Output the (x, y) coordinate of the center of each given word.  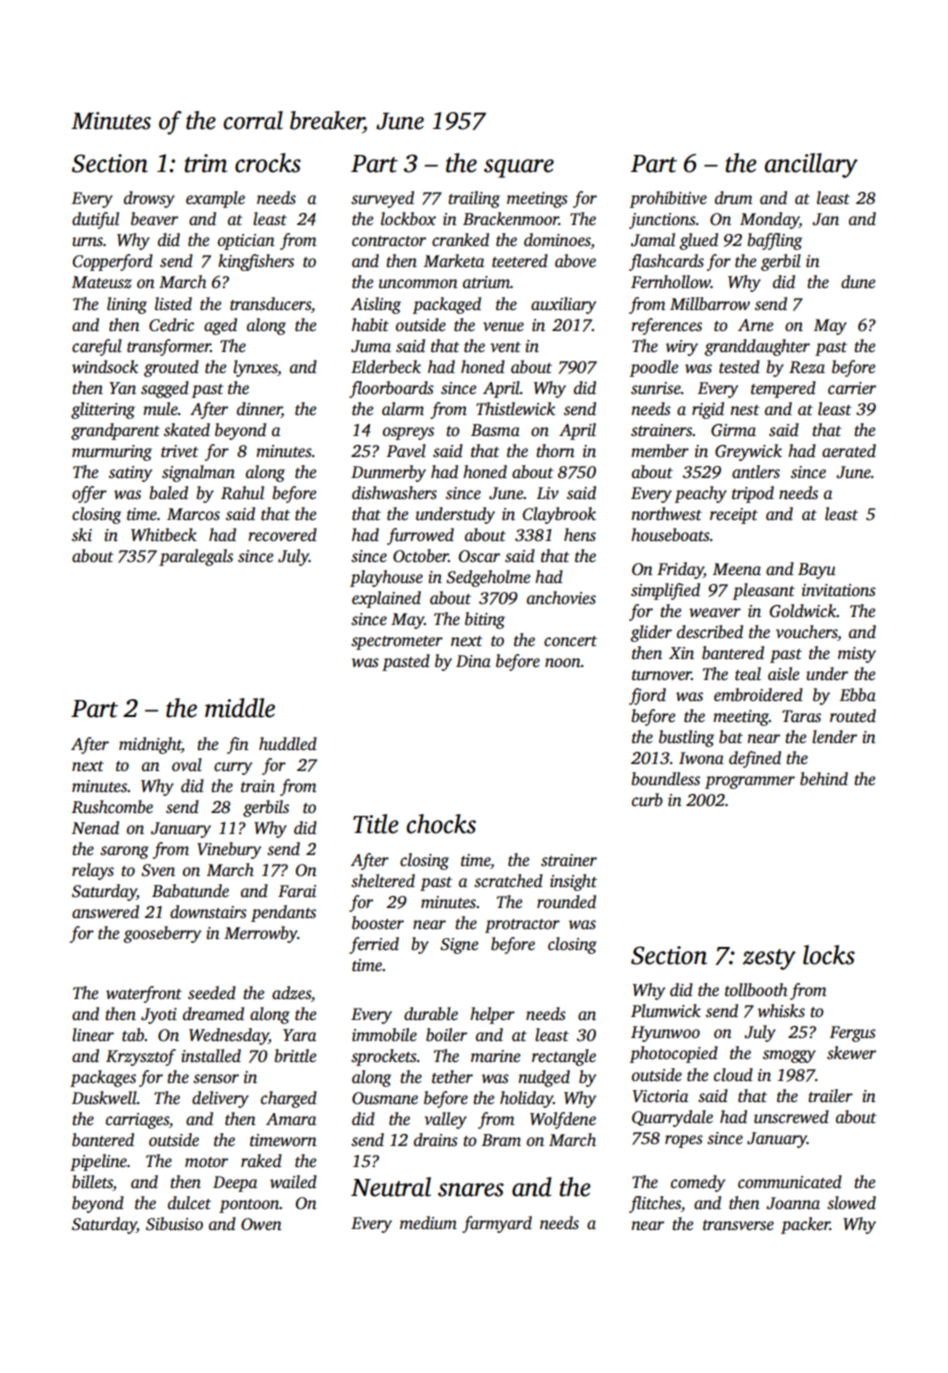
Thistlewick (515, 409)
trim (205, 163)
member (660, 451)
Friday (680, 570)
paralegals (196, 557)
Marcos (193, 514)
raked (261, 1161)
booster (378, 923)
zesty (769, 959)
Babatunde (190, 891)
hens (580, 535)
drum (733, 198)
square (519, 168)
